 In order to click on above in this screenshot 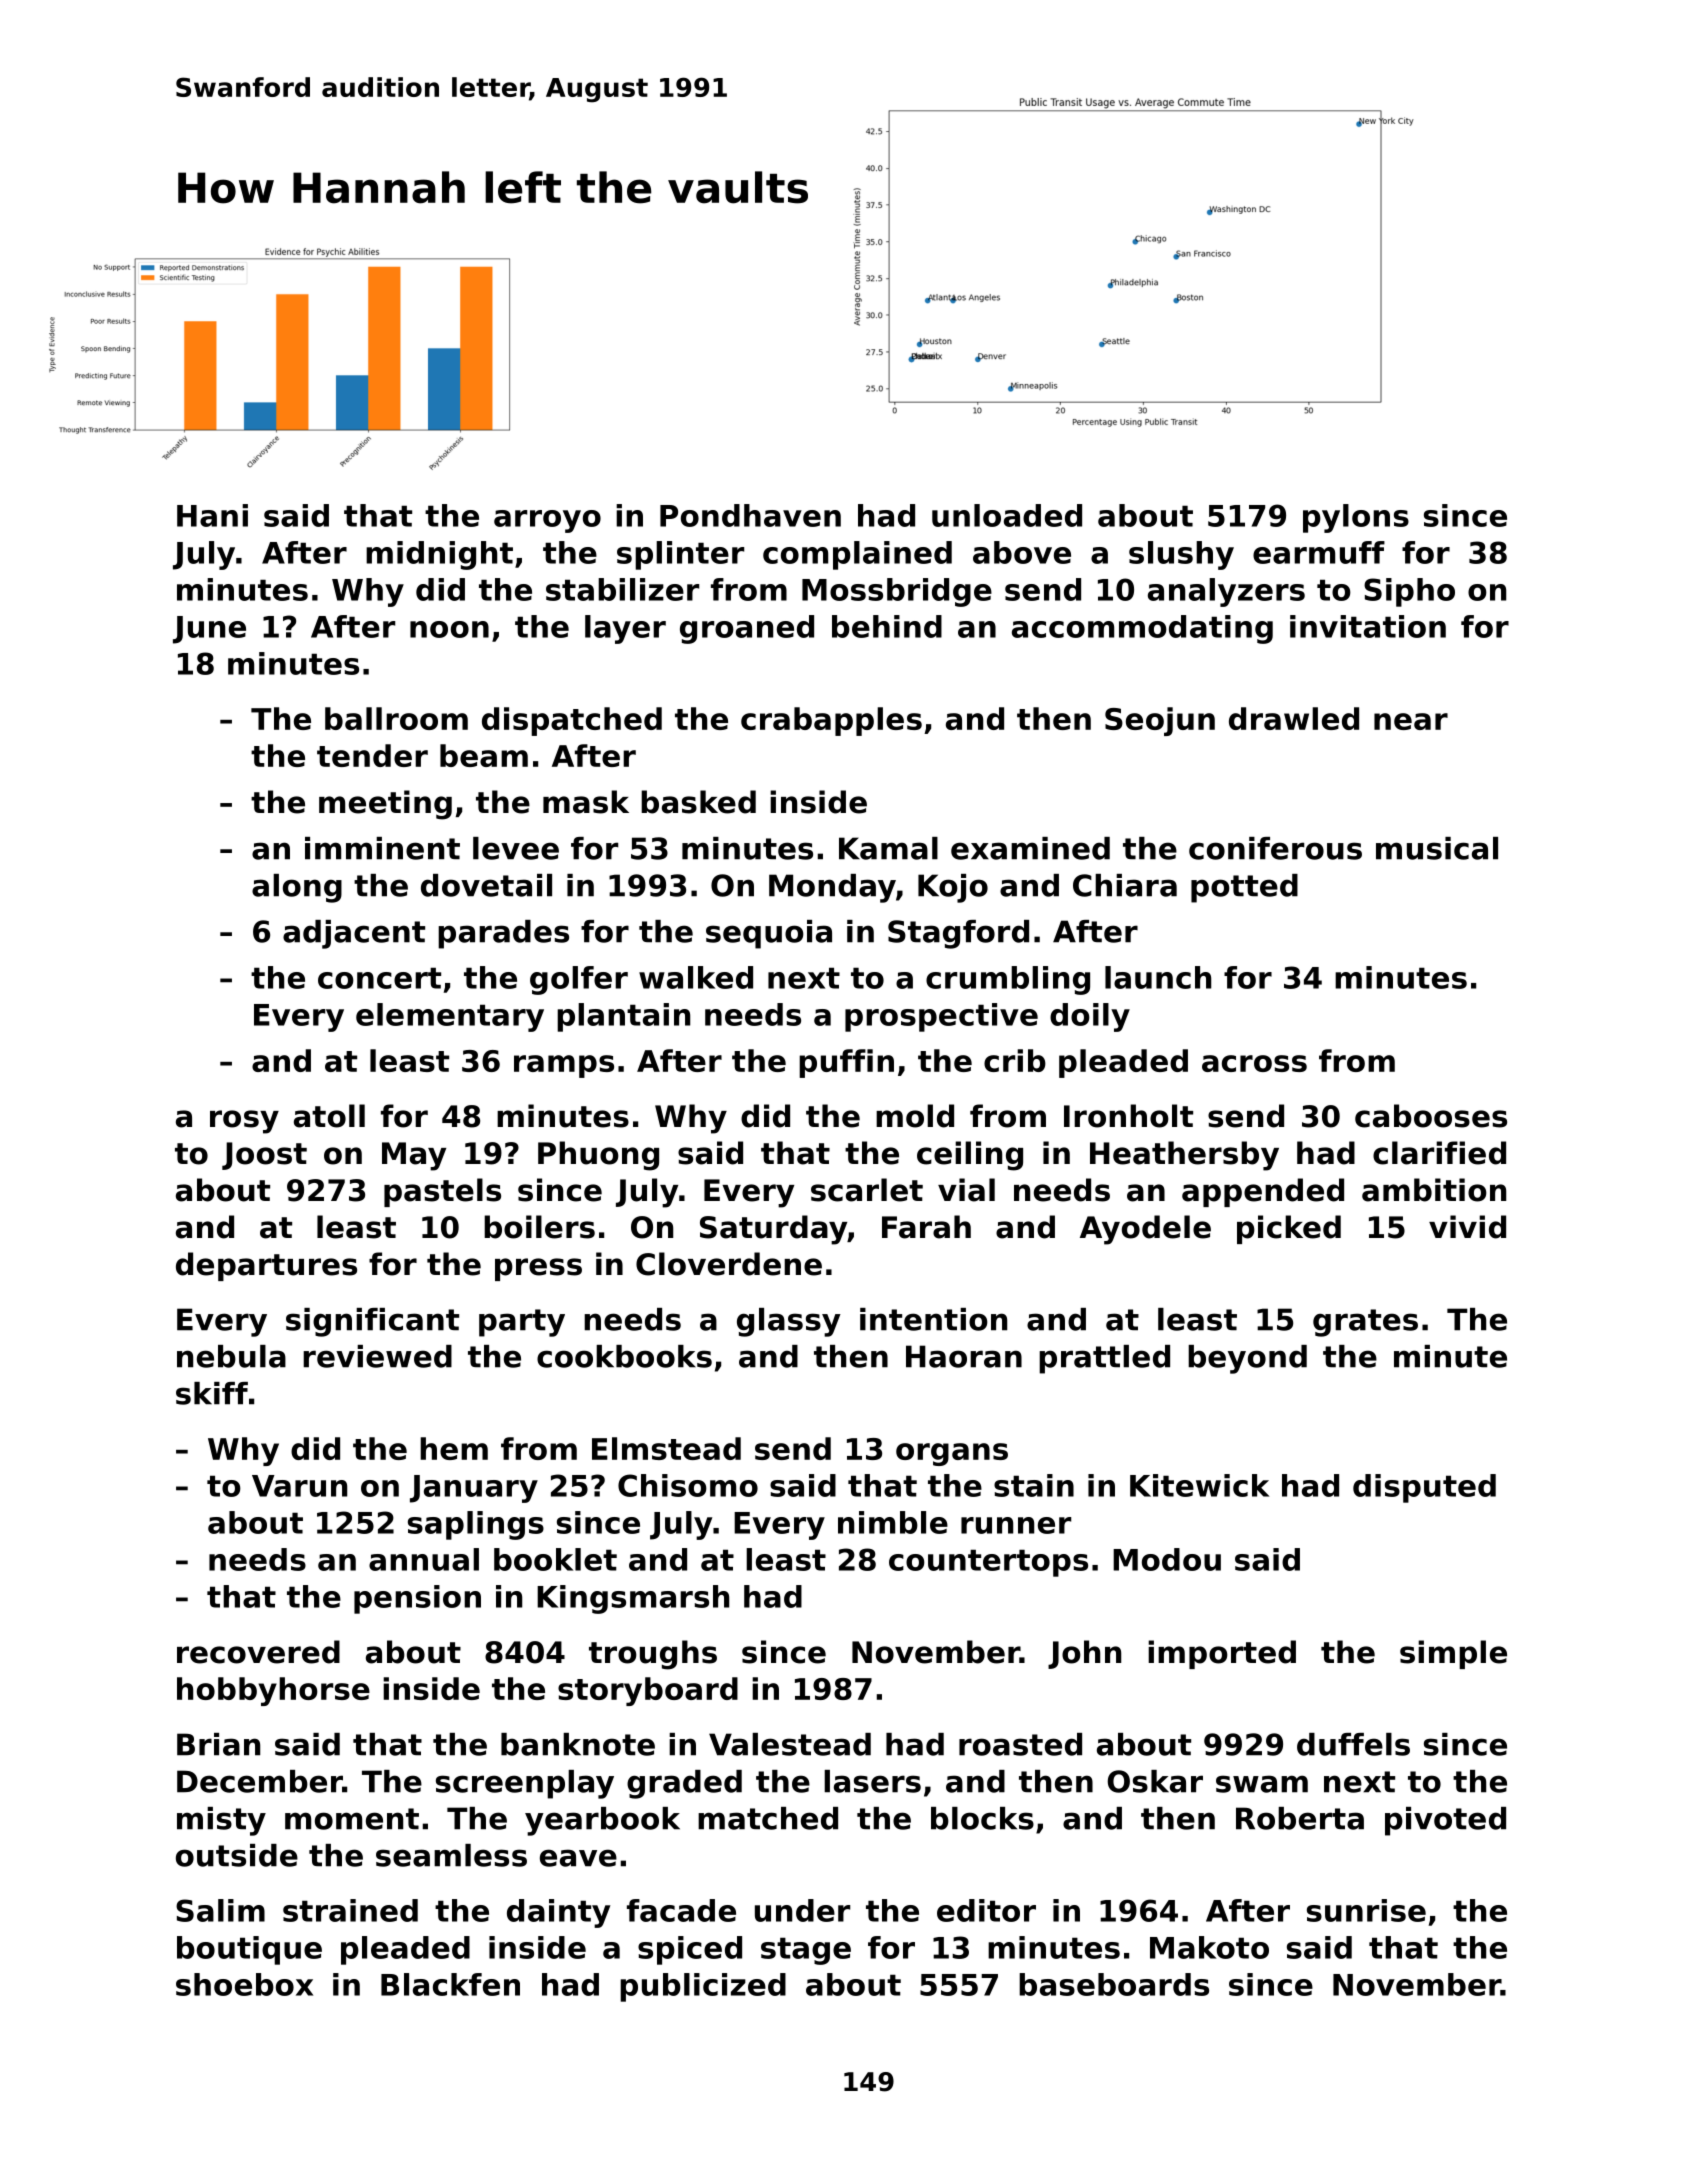, I will do `click(1022, 552)`.
